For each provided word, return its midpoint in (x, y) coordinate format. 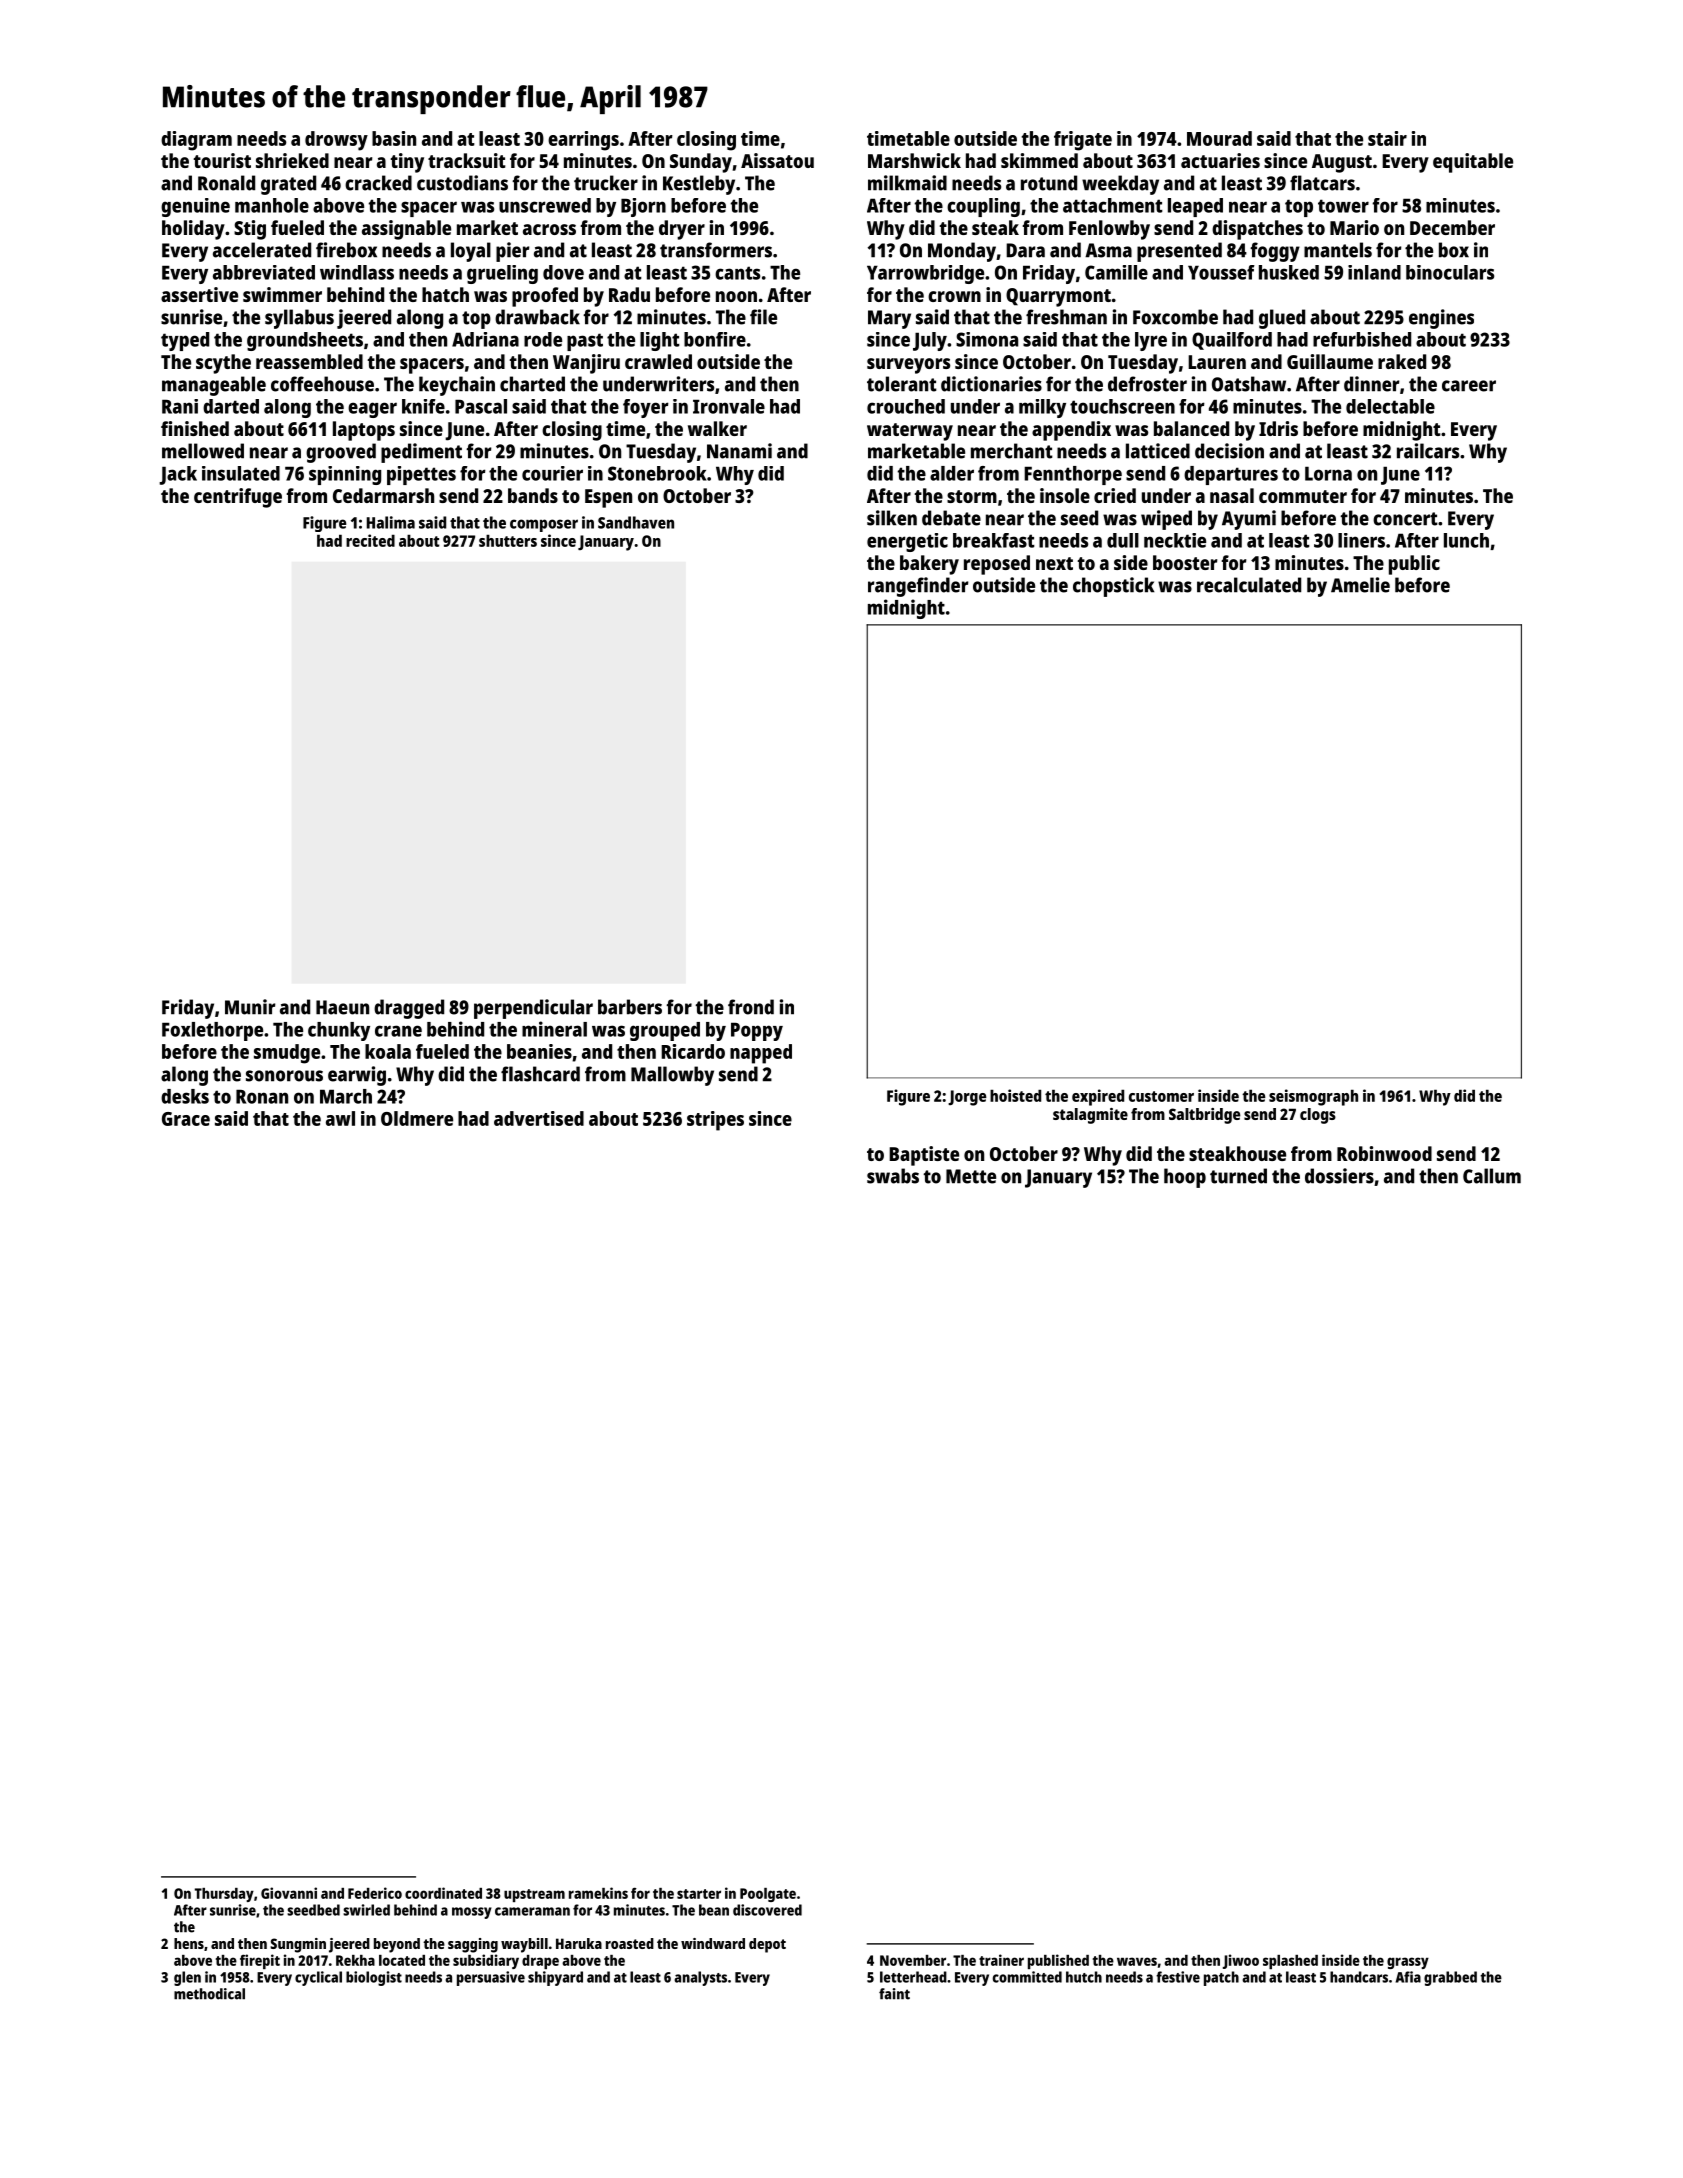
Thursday (224, 1895)
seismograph (1313, 1097)
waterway (910, 432)
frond (751, 1007)
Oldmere (417, 1118)
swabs (893, 1176)
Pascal (481, 406)
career (1469, 386)
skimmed (1039, 160)
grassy (1408, 1963)
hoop (1185, 1178)
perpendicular (533, 1009)
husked (1289, 272)
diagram (196, 141)
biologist (374, 1978)
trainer (1001, 1960)
